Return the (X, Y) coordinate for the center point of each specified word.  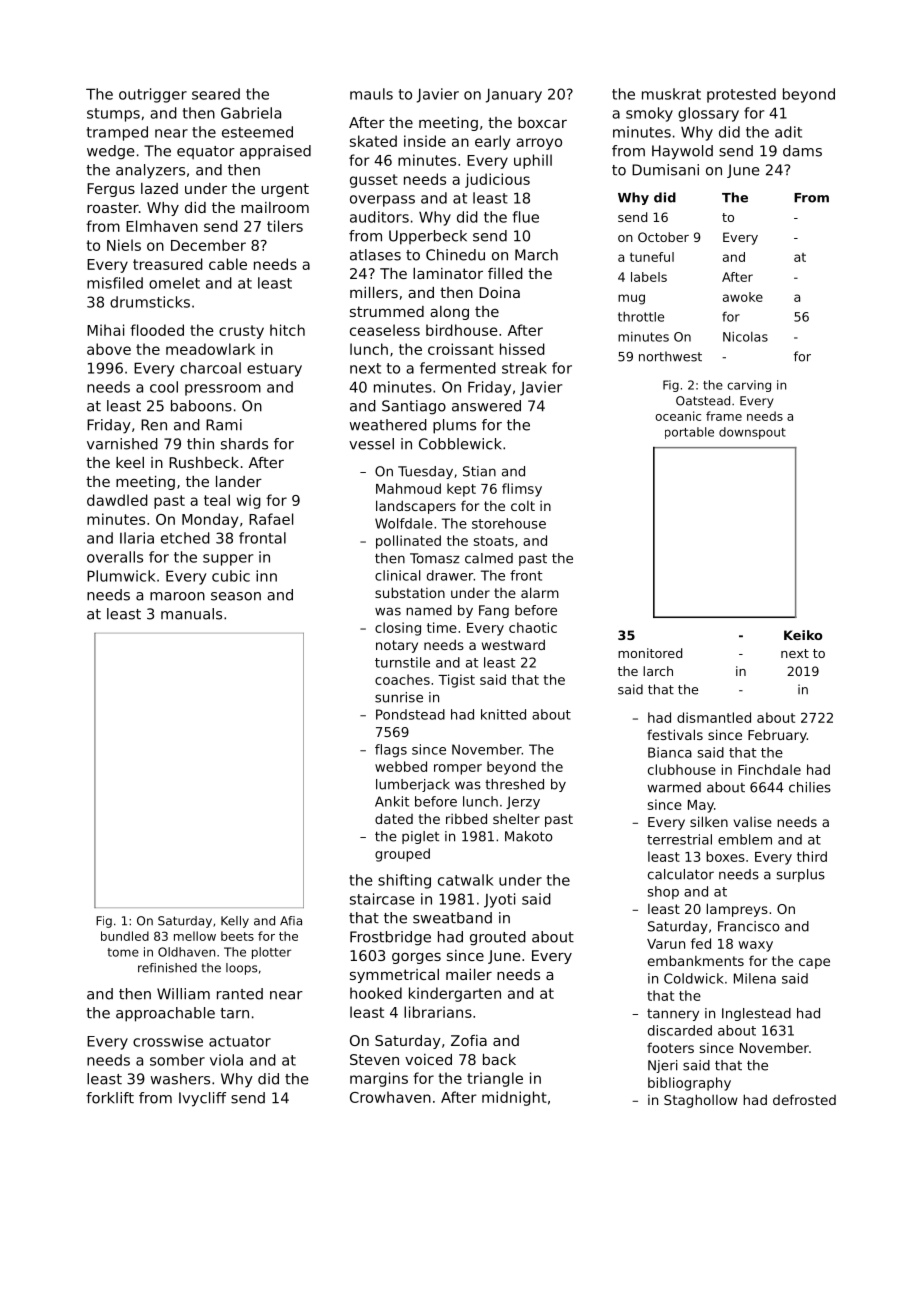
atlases (375, 255)
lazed (159, 188)
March (536, 255)
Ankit (392, 801)
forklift (110, 1098)
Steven (374, 1059)
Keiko (803, 635)
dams (802, 151)
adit (788, 132)
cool (164, 387)
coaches (402, 679)
